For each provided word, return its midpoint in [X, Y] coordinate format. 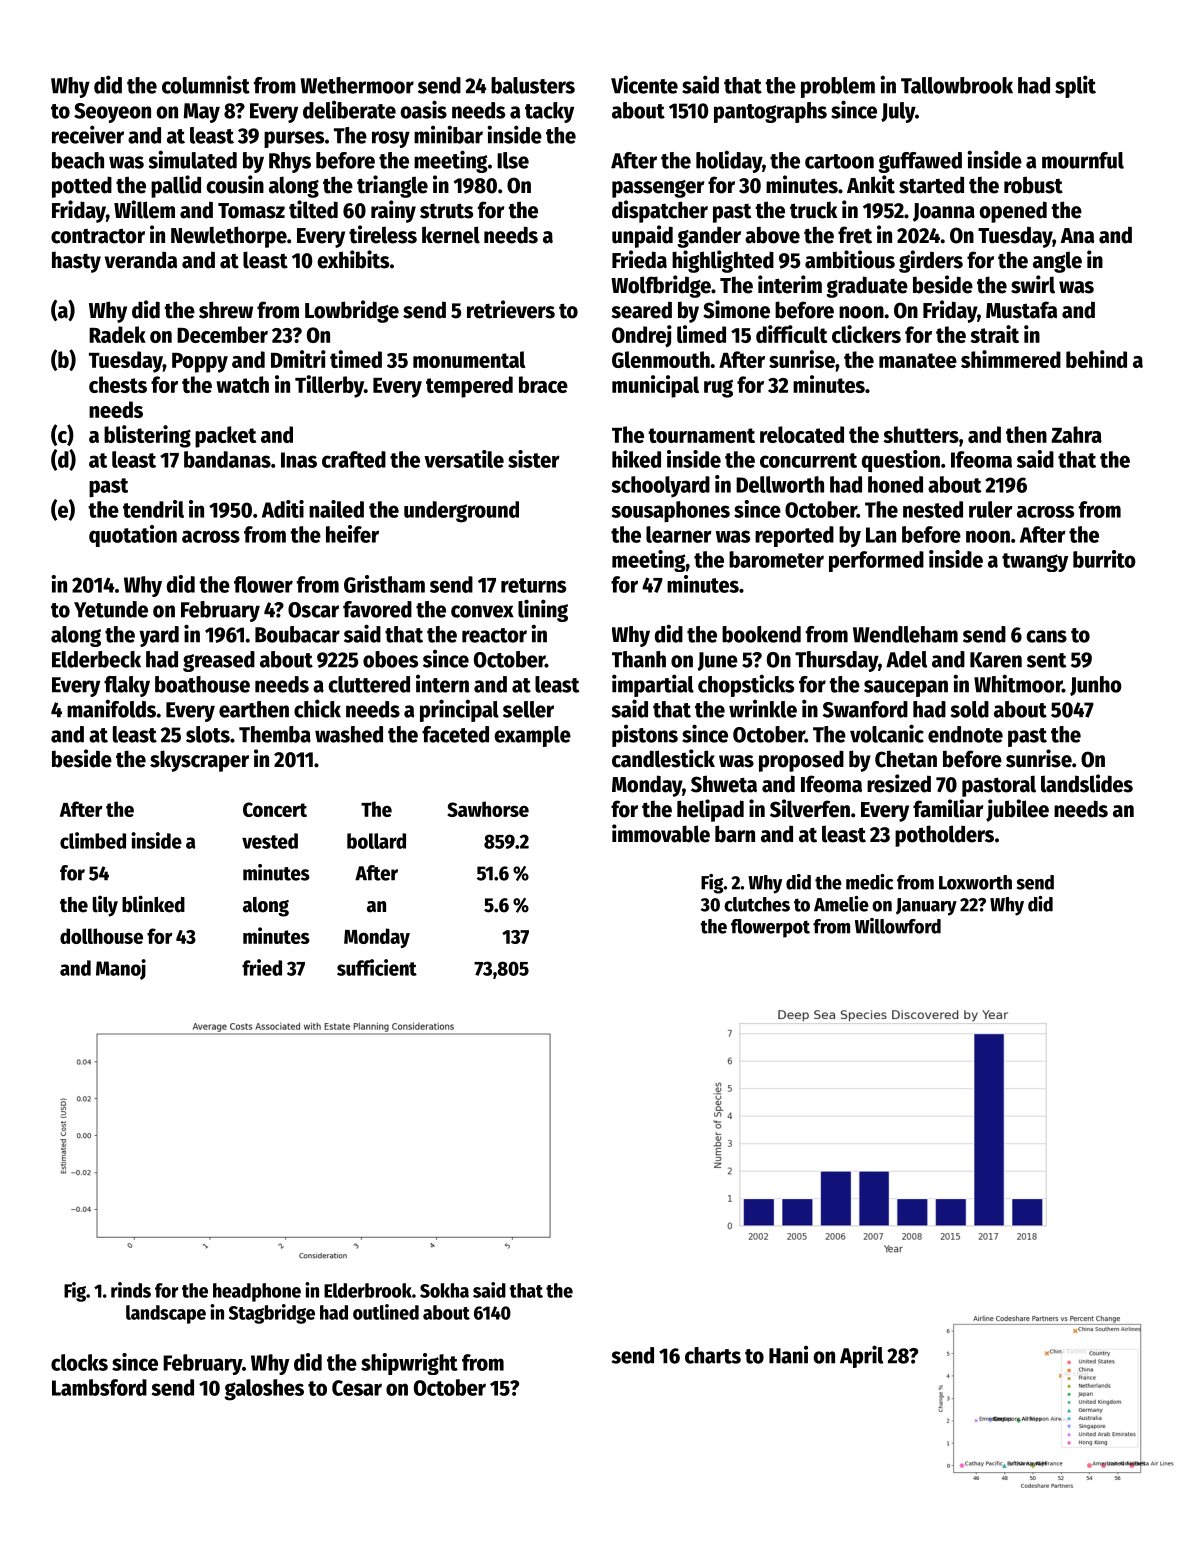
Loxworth [975, 882]
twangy [1035, 562]
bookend [761, 634]
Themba [275, 734]
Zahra [1076, 434]
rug [718, 389]
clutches [757, 904]
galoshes [264, 1390]
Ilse [513, 160]
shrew [226, 310]
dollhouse [101, 936]
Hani [788, 1354]
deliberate [349, 109]
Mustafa [1021, 310]
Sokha [444, 1290]
